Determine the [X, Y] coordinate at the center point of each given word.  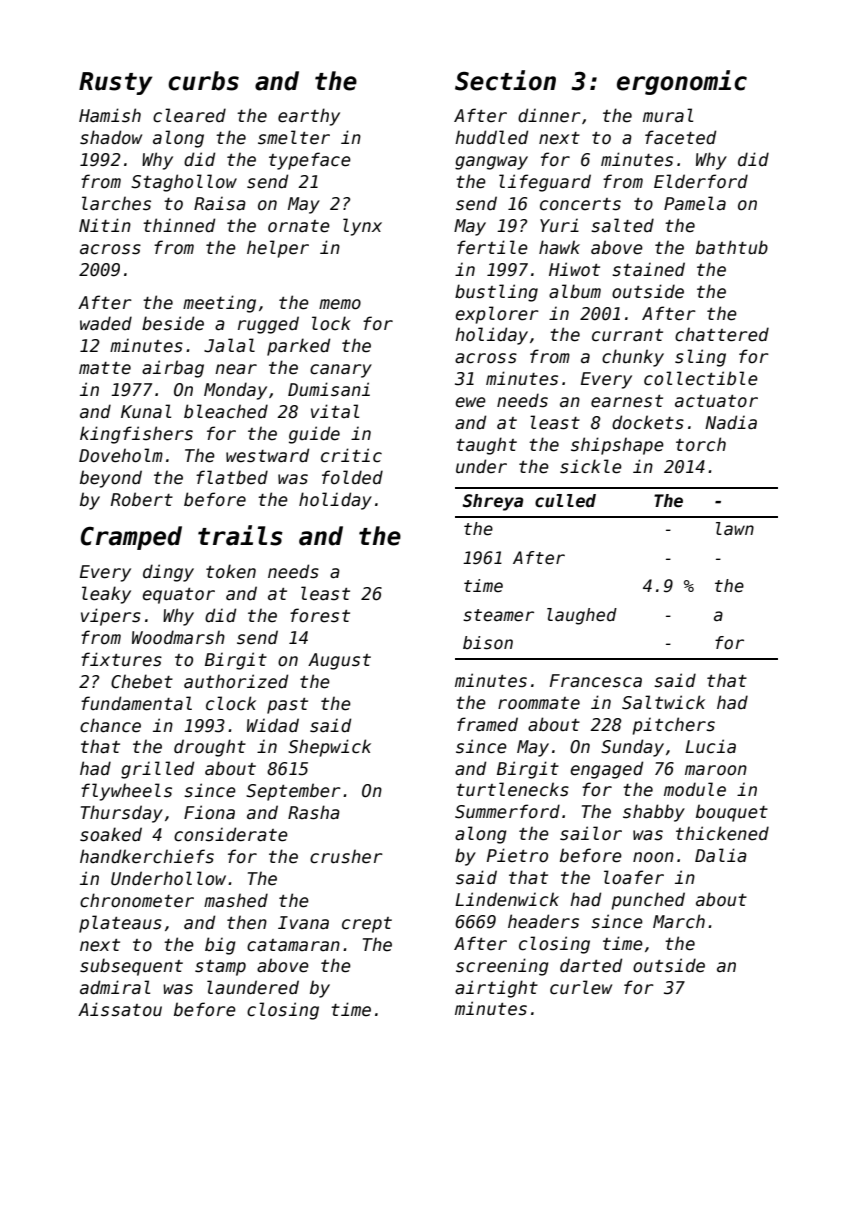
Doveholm [121, 455]
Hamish [110, 115]
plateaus [120, 924]
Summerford [507, 811]
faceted [680, 137]
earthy [309, 117]
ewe [470, 402]
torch [701, 444]
